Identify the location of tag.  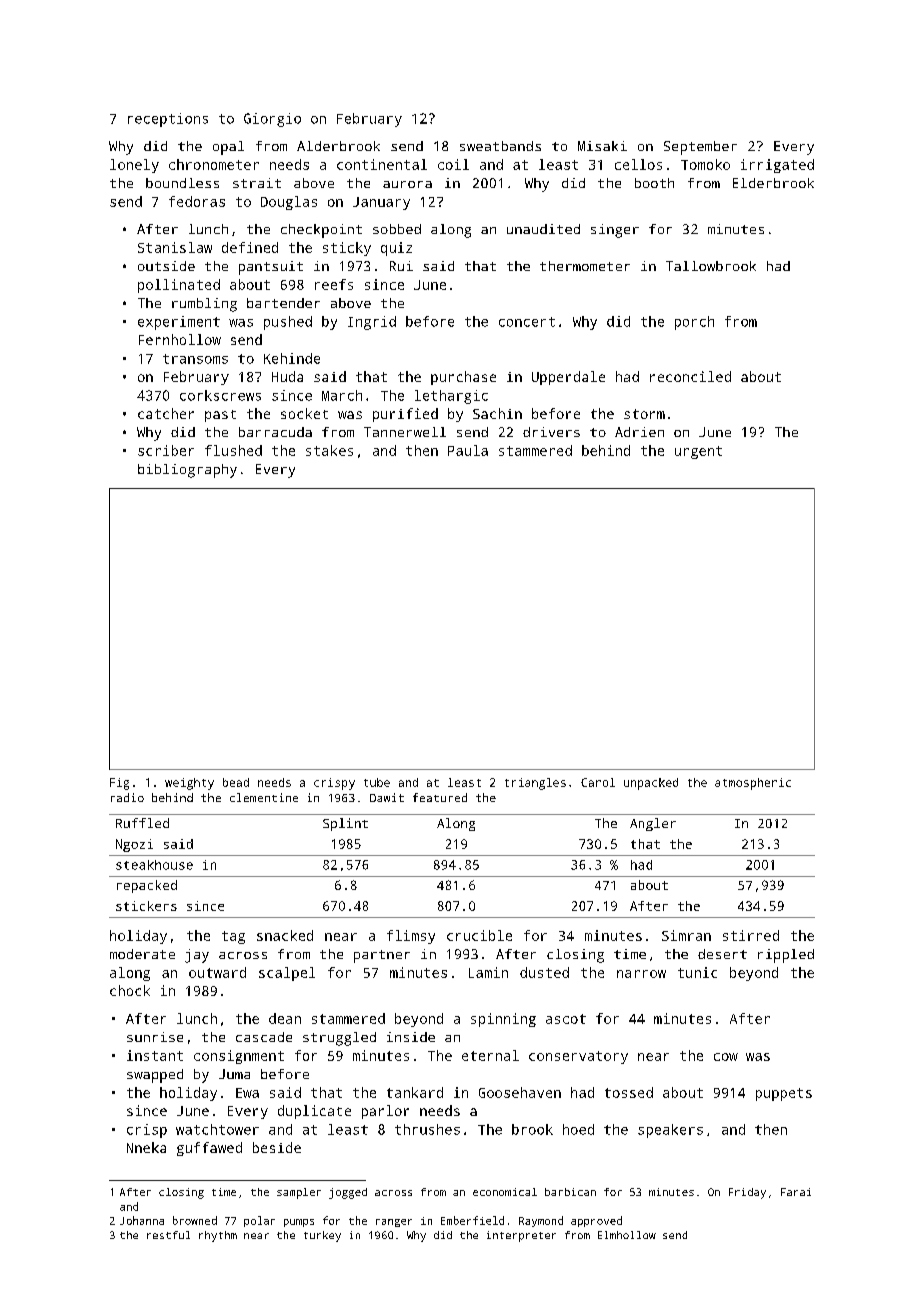
(233, 937).
